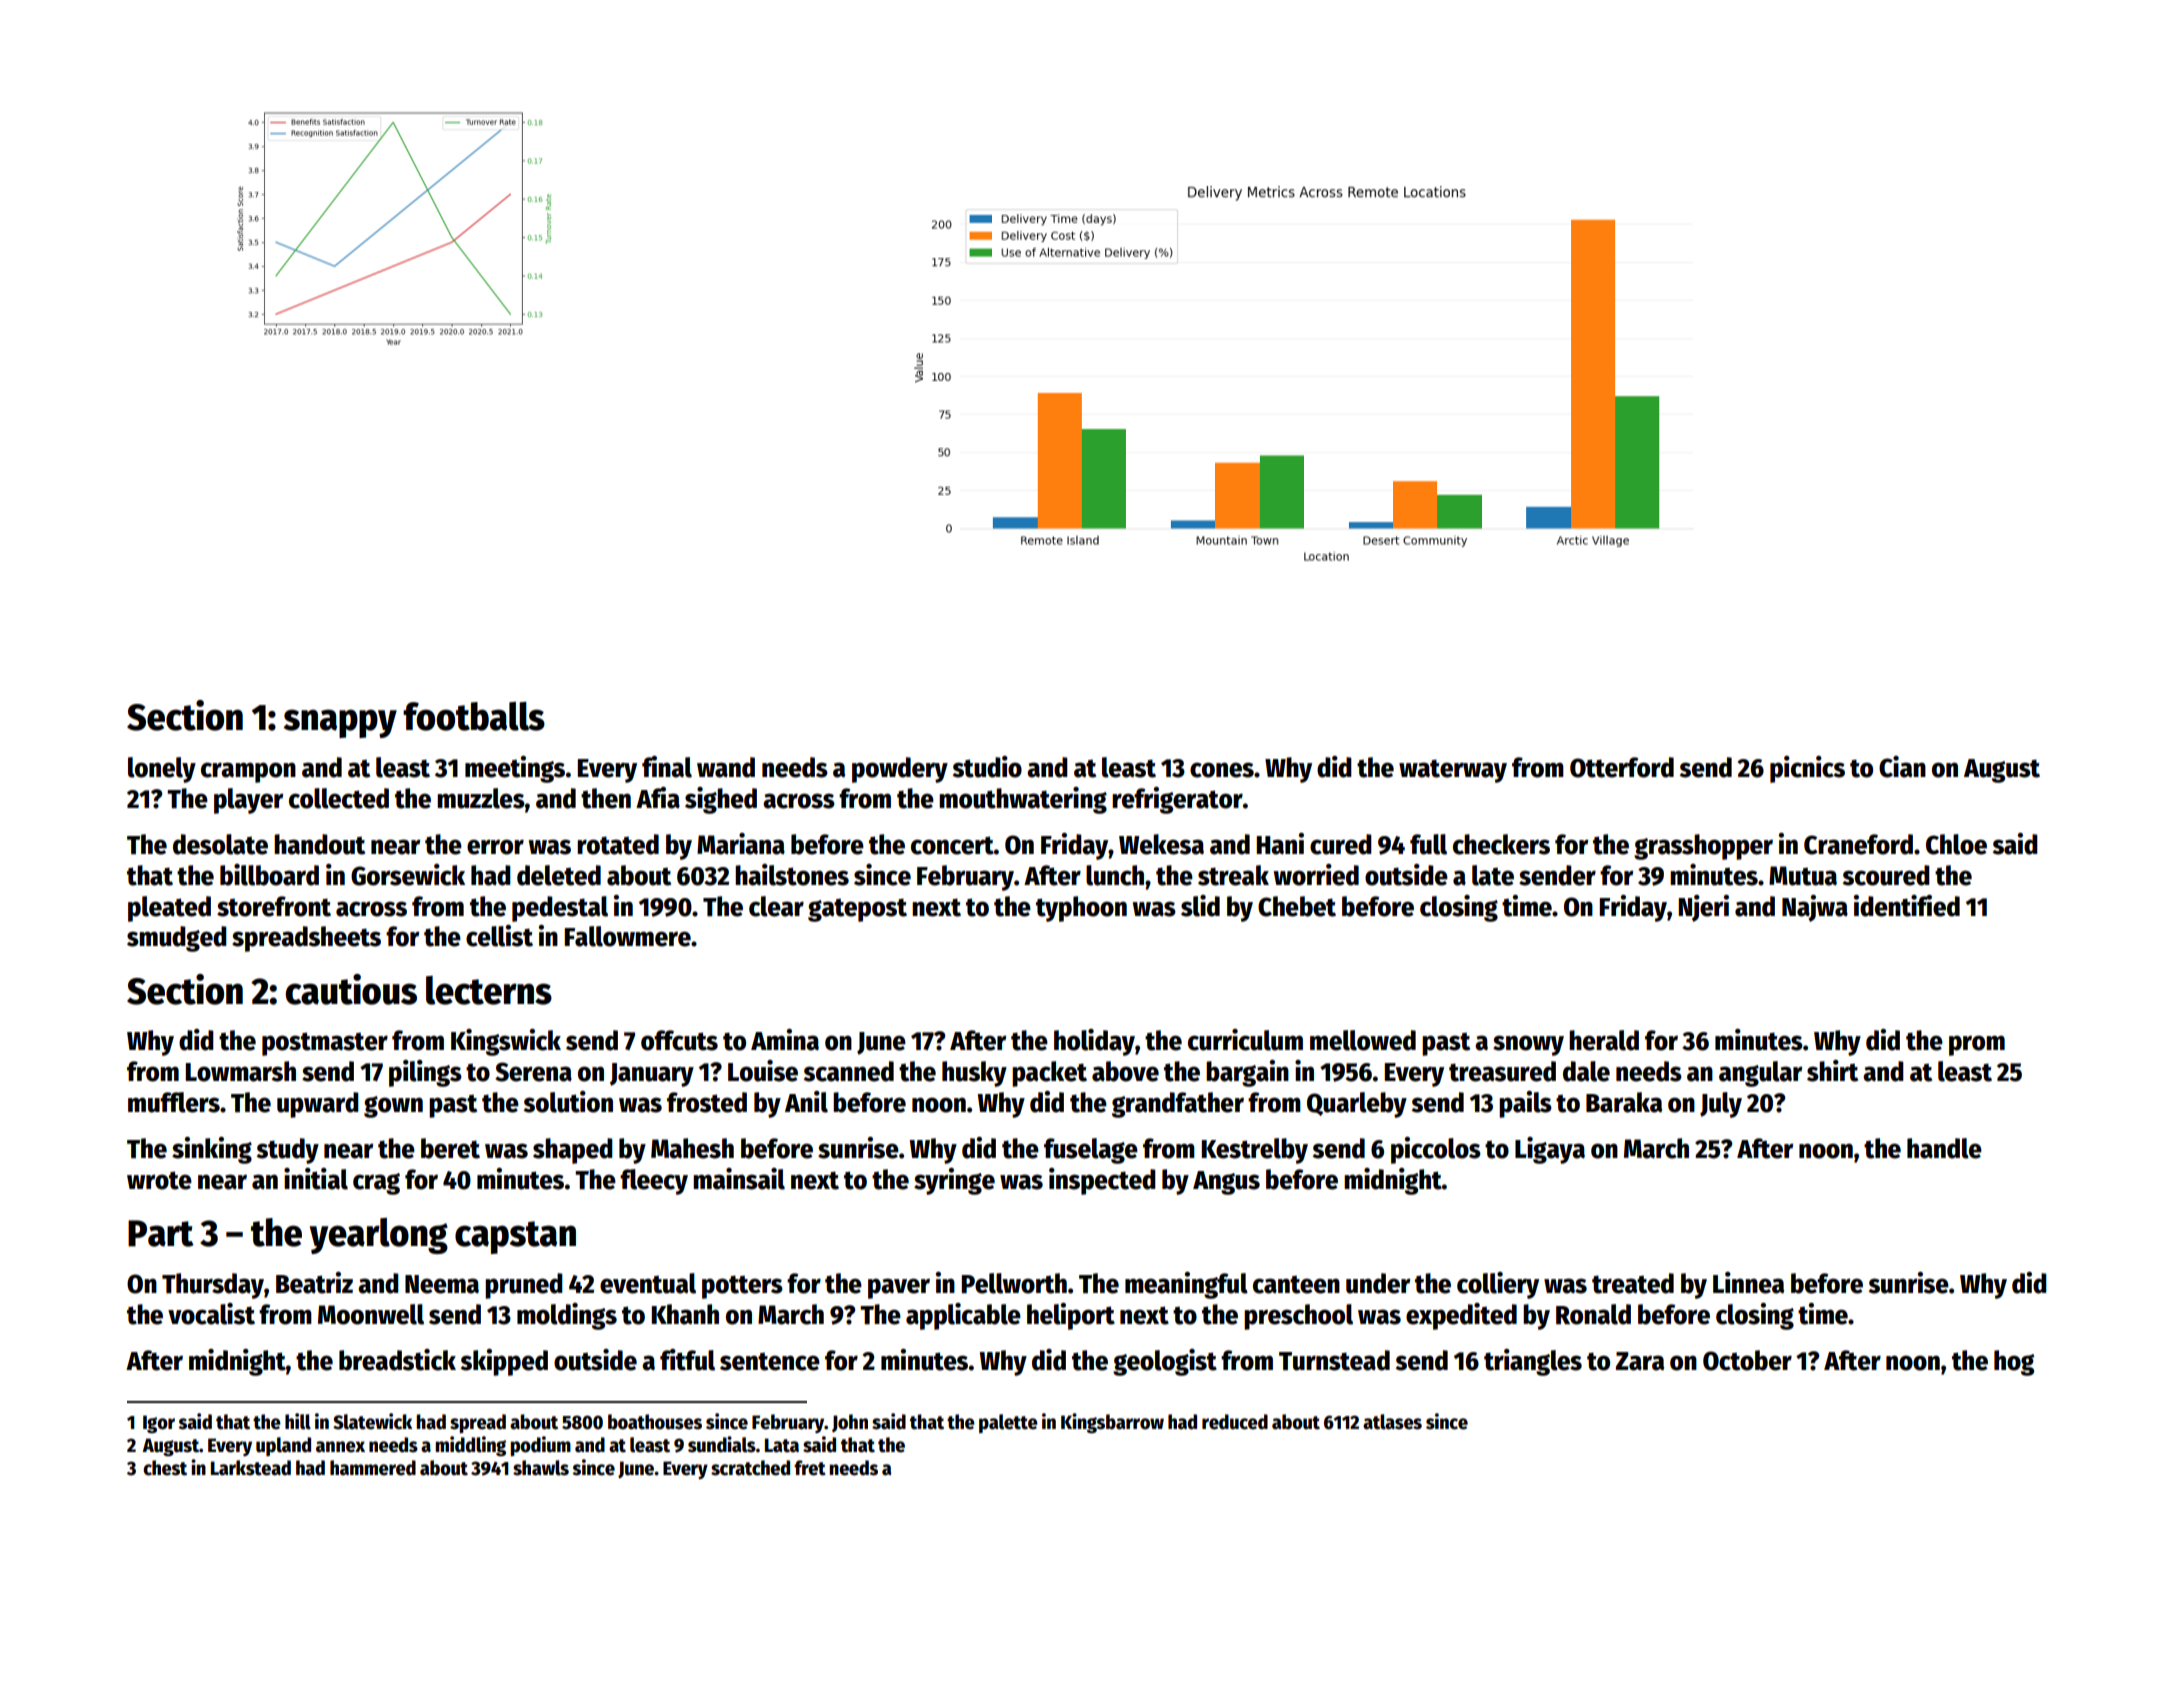  What do you see at coordinates (974, 1074) in the screenshot?
I see `husky` at bounding box center [974, 1074].
